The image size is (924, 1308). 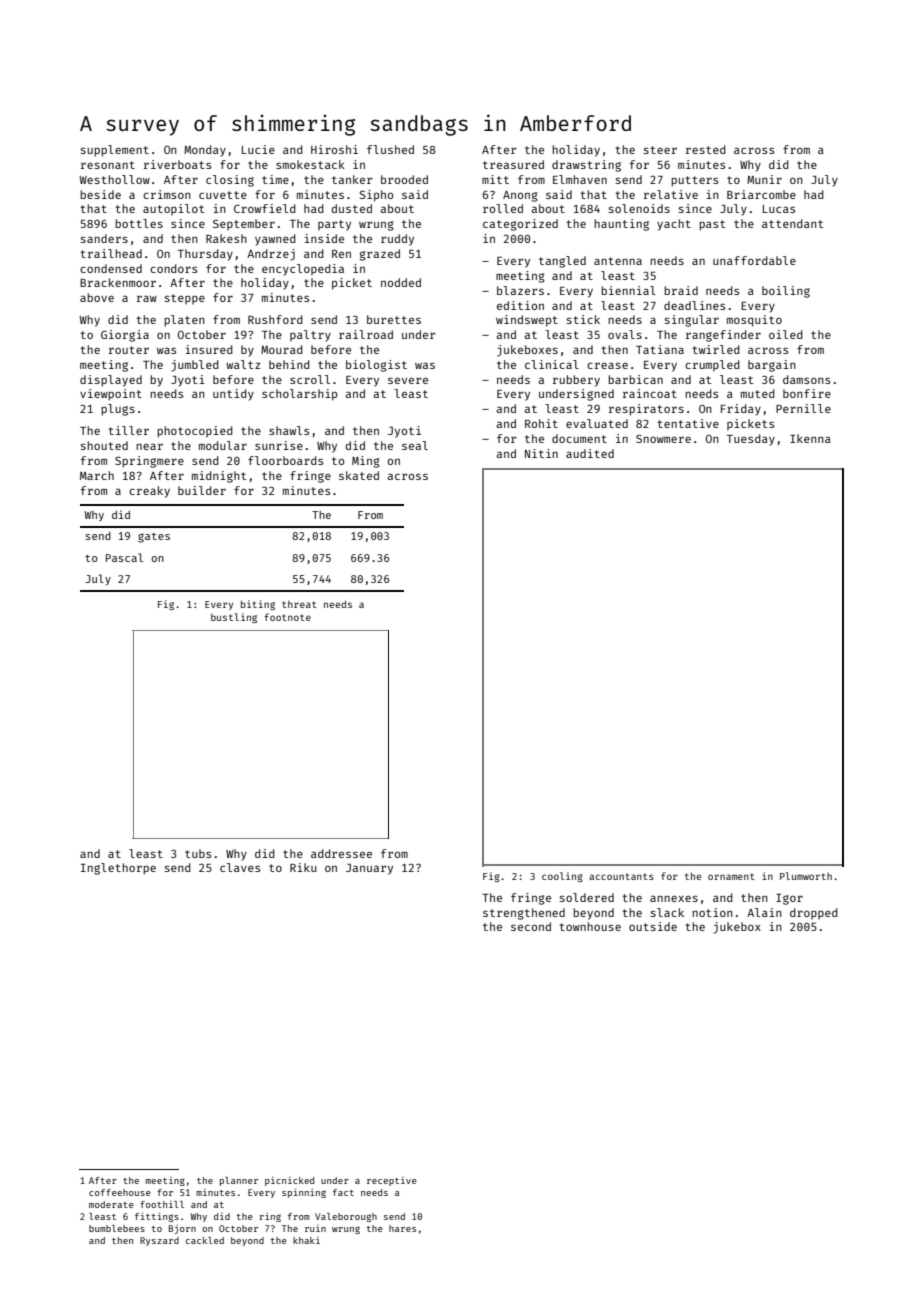 I want to click on attendant, so click(x=792, y=223).
